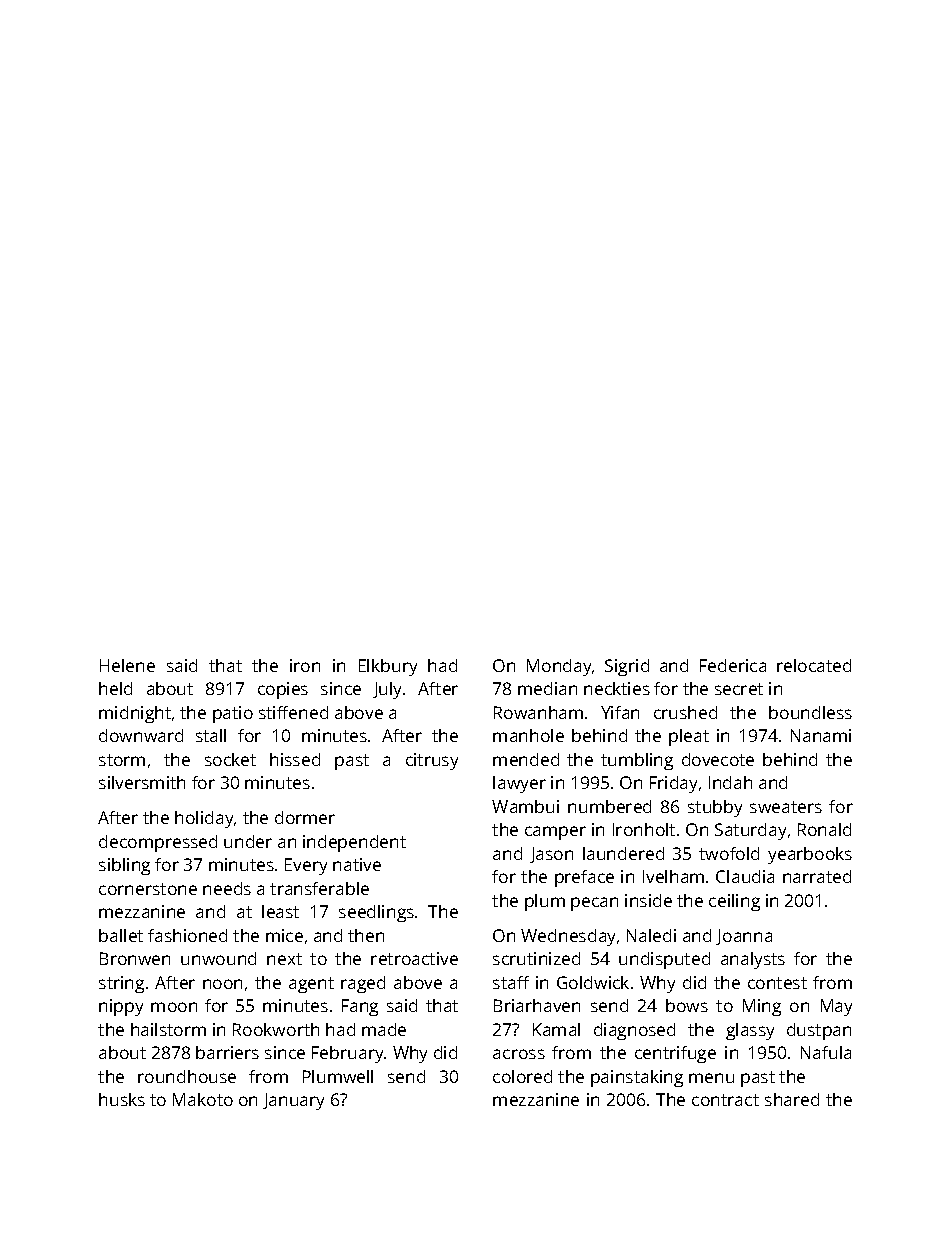  I want to click on Kamal, so click(556, 1029).
